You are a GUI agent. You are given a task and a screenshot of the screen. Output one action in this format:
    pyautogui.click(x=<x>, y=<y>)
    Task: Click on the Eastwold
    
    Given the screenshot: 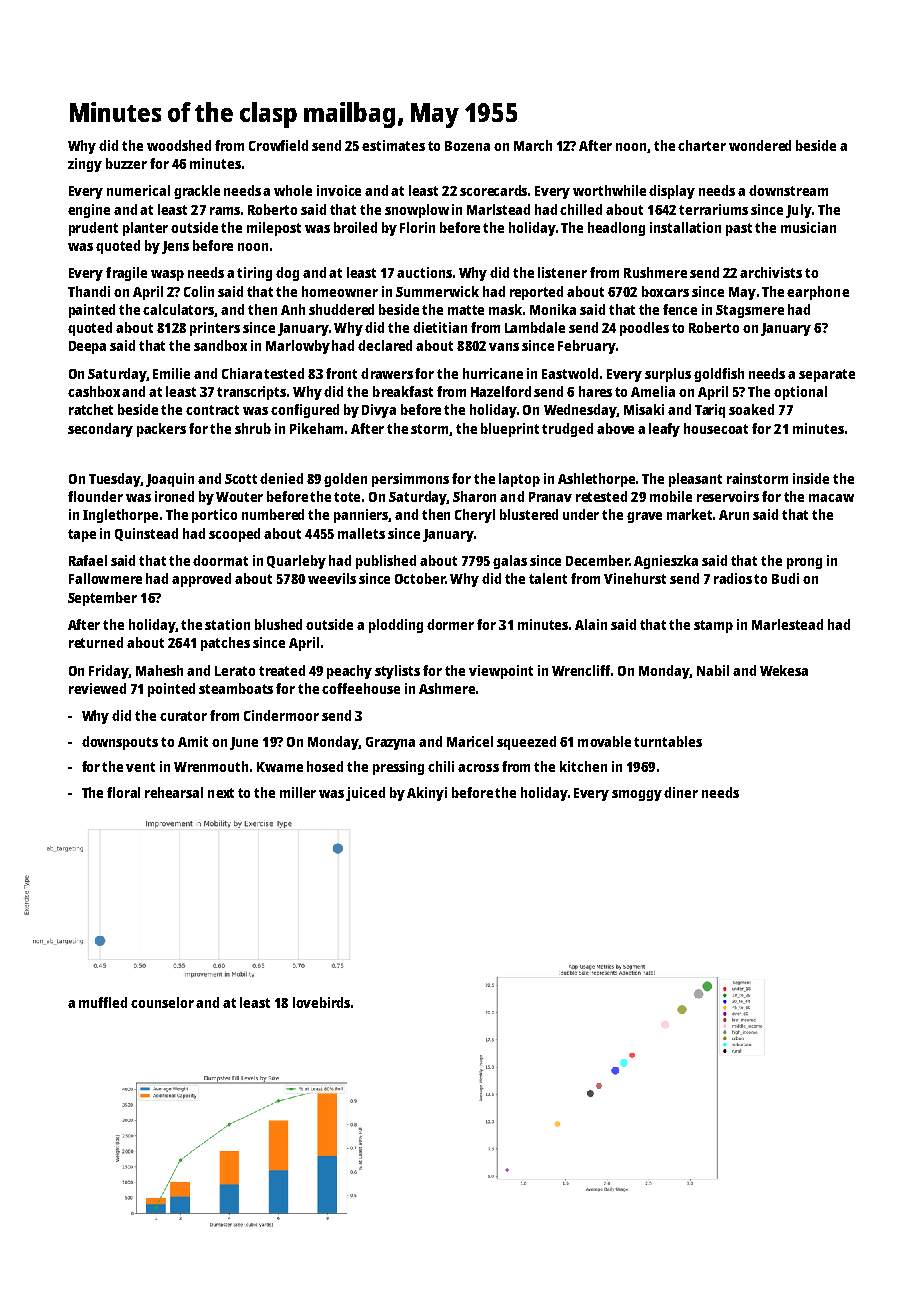 What is the action you would take?
    pyautogui.click(x=570, y=373)
